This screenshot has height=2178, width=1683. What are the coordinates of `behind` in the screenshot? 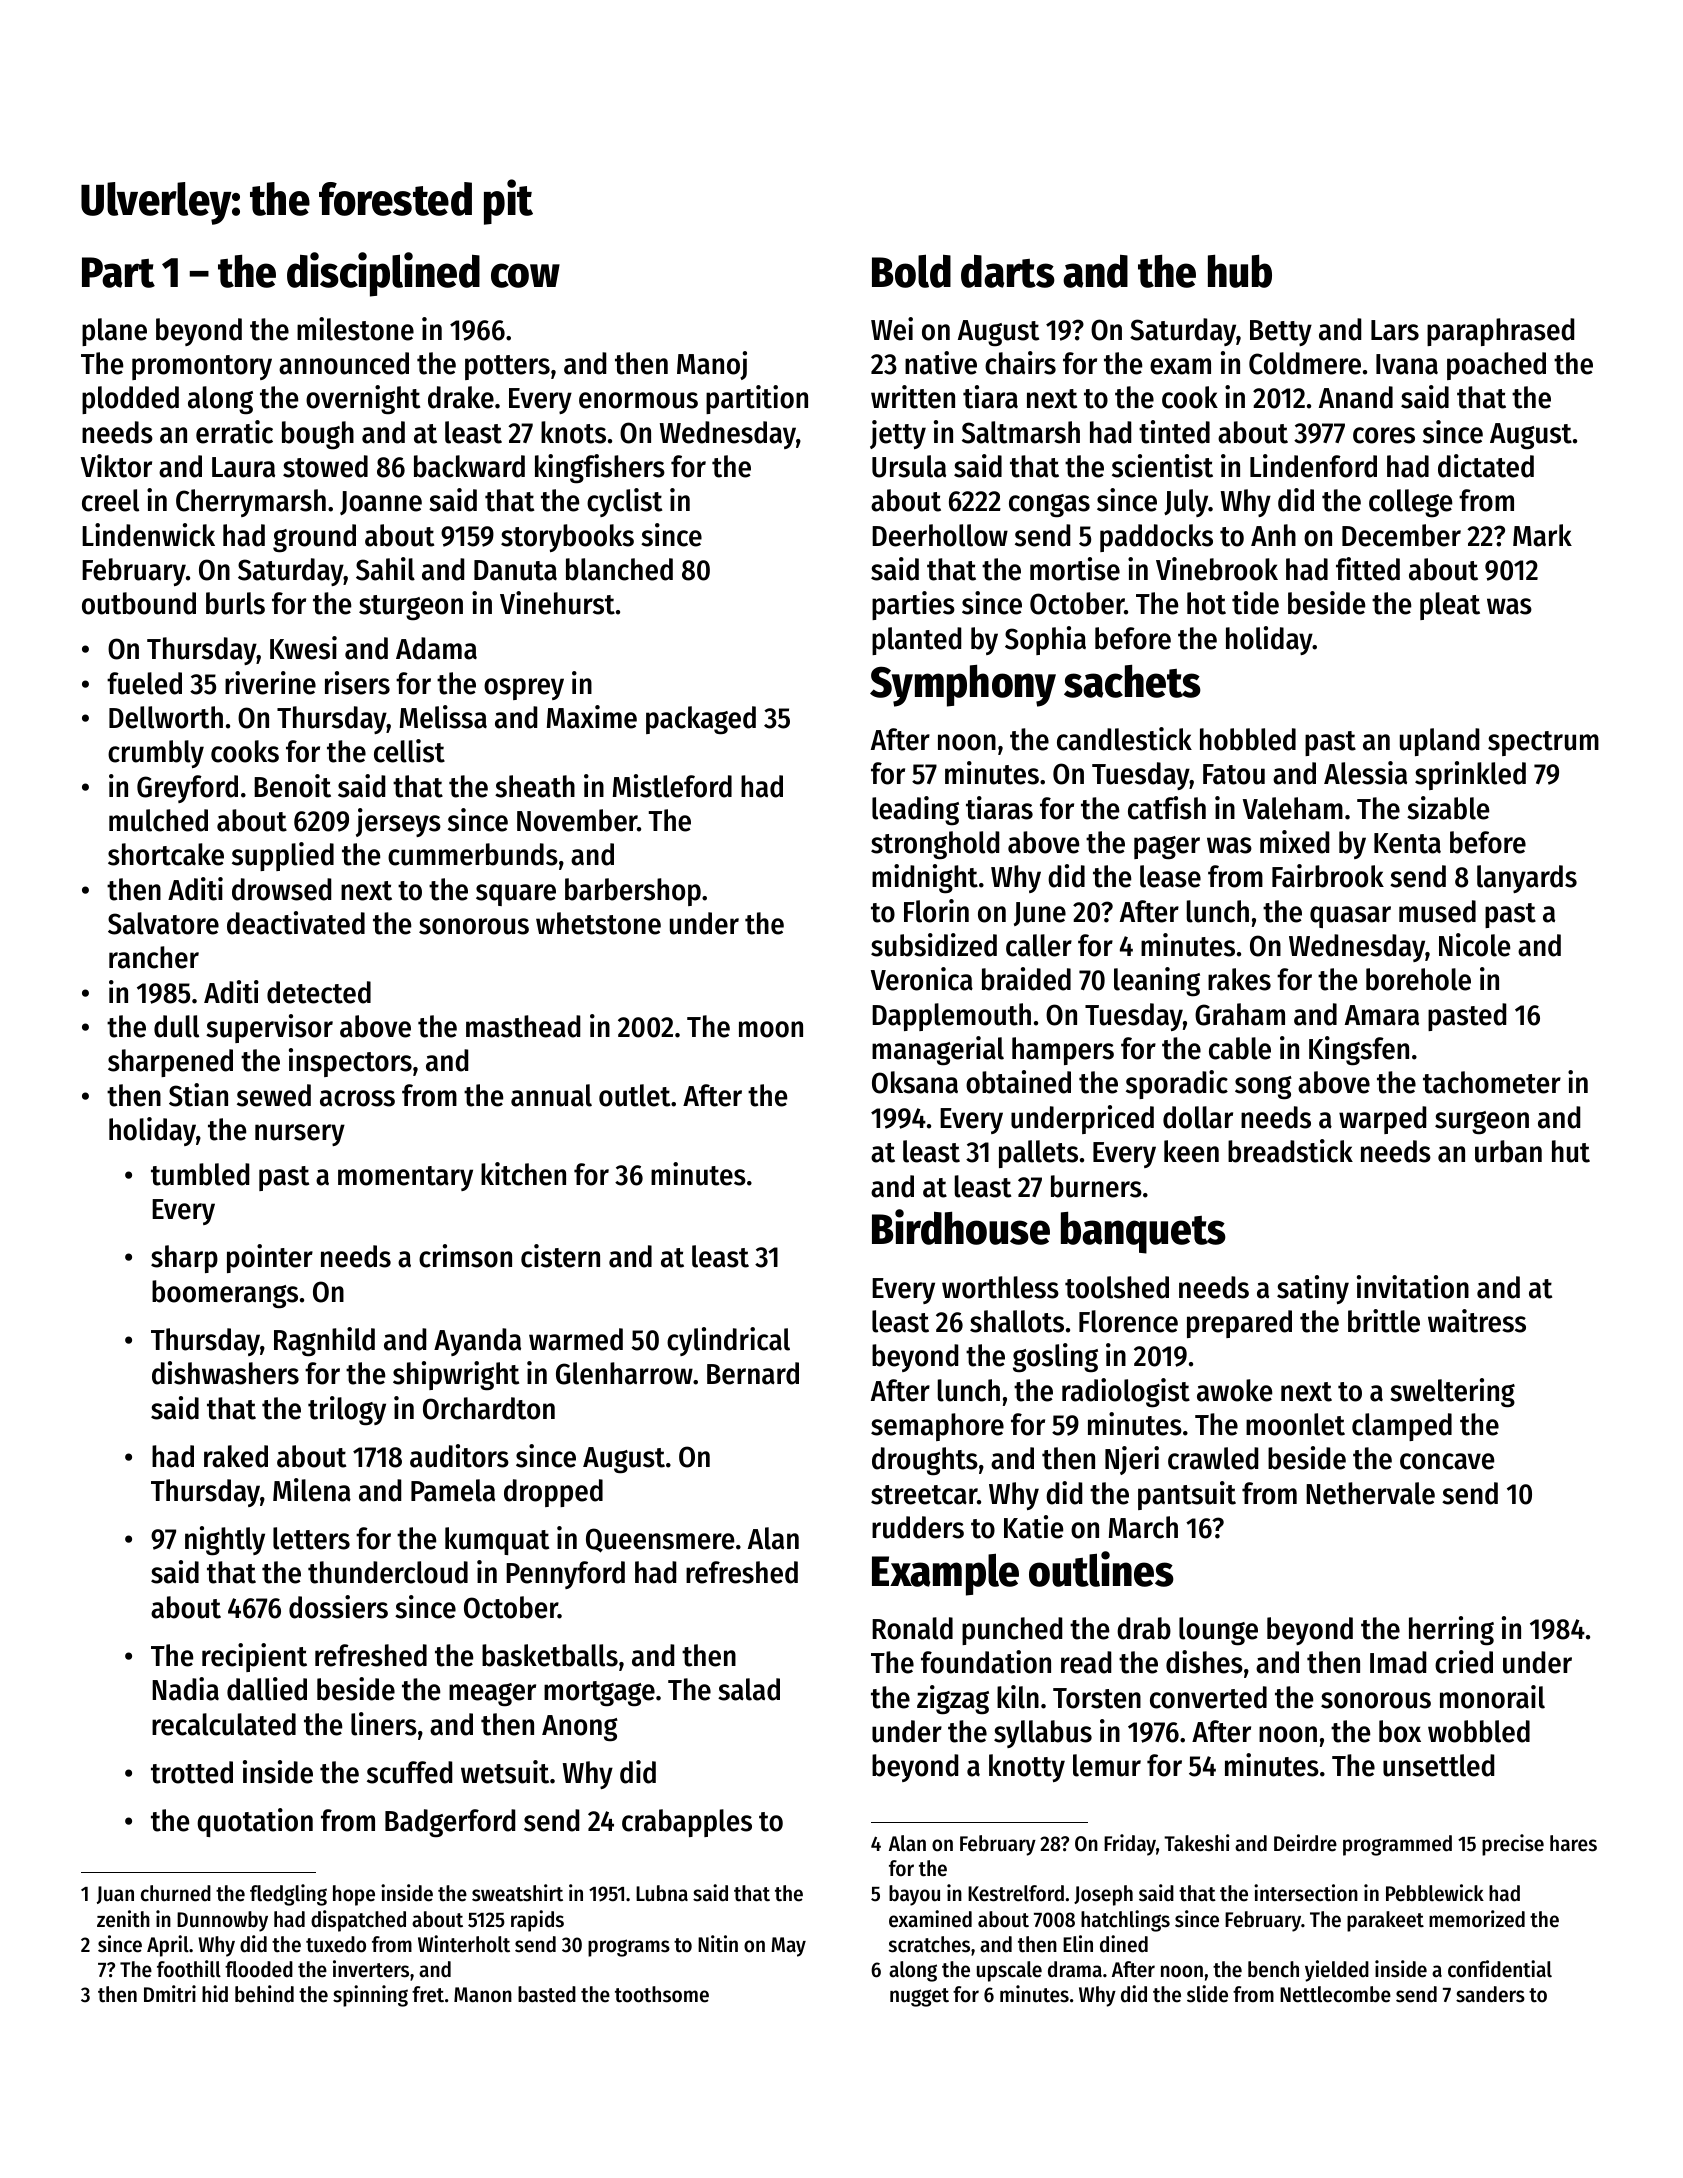 It's located at (264, 1994).
